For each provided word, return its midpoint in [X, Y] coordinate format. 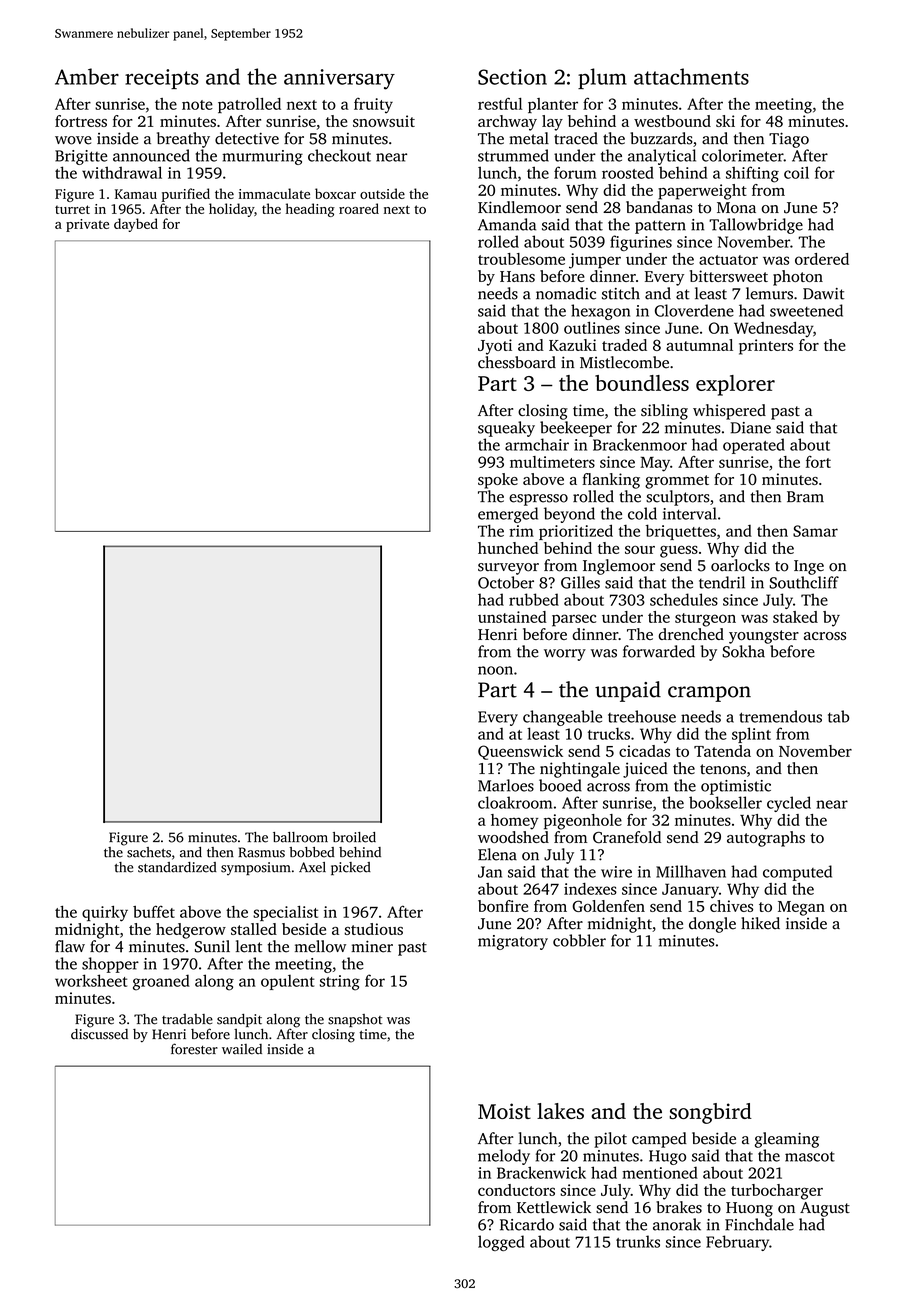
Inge [809, 567]
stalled [254, 929]
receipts [162, 79]
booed [560, 785]
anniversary [339, 79]
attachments [691, 76]
